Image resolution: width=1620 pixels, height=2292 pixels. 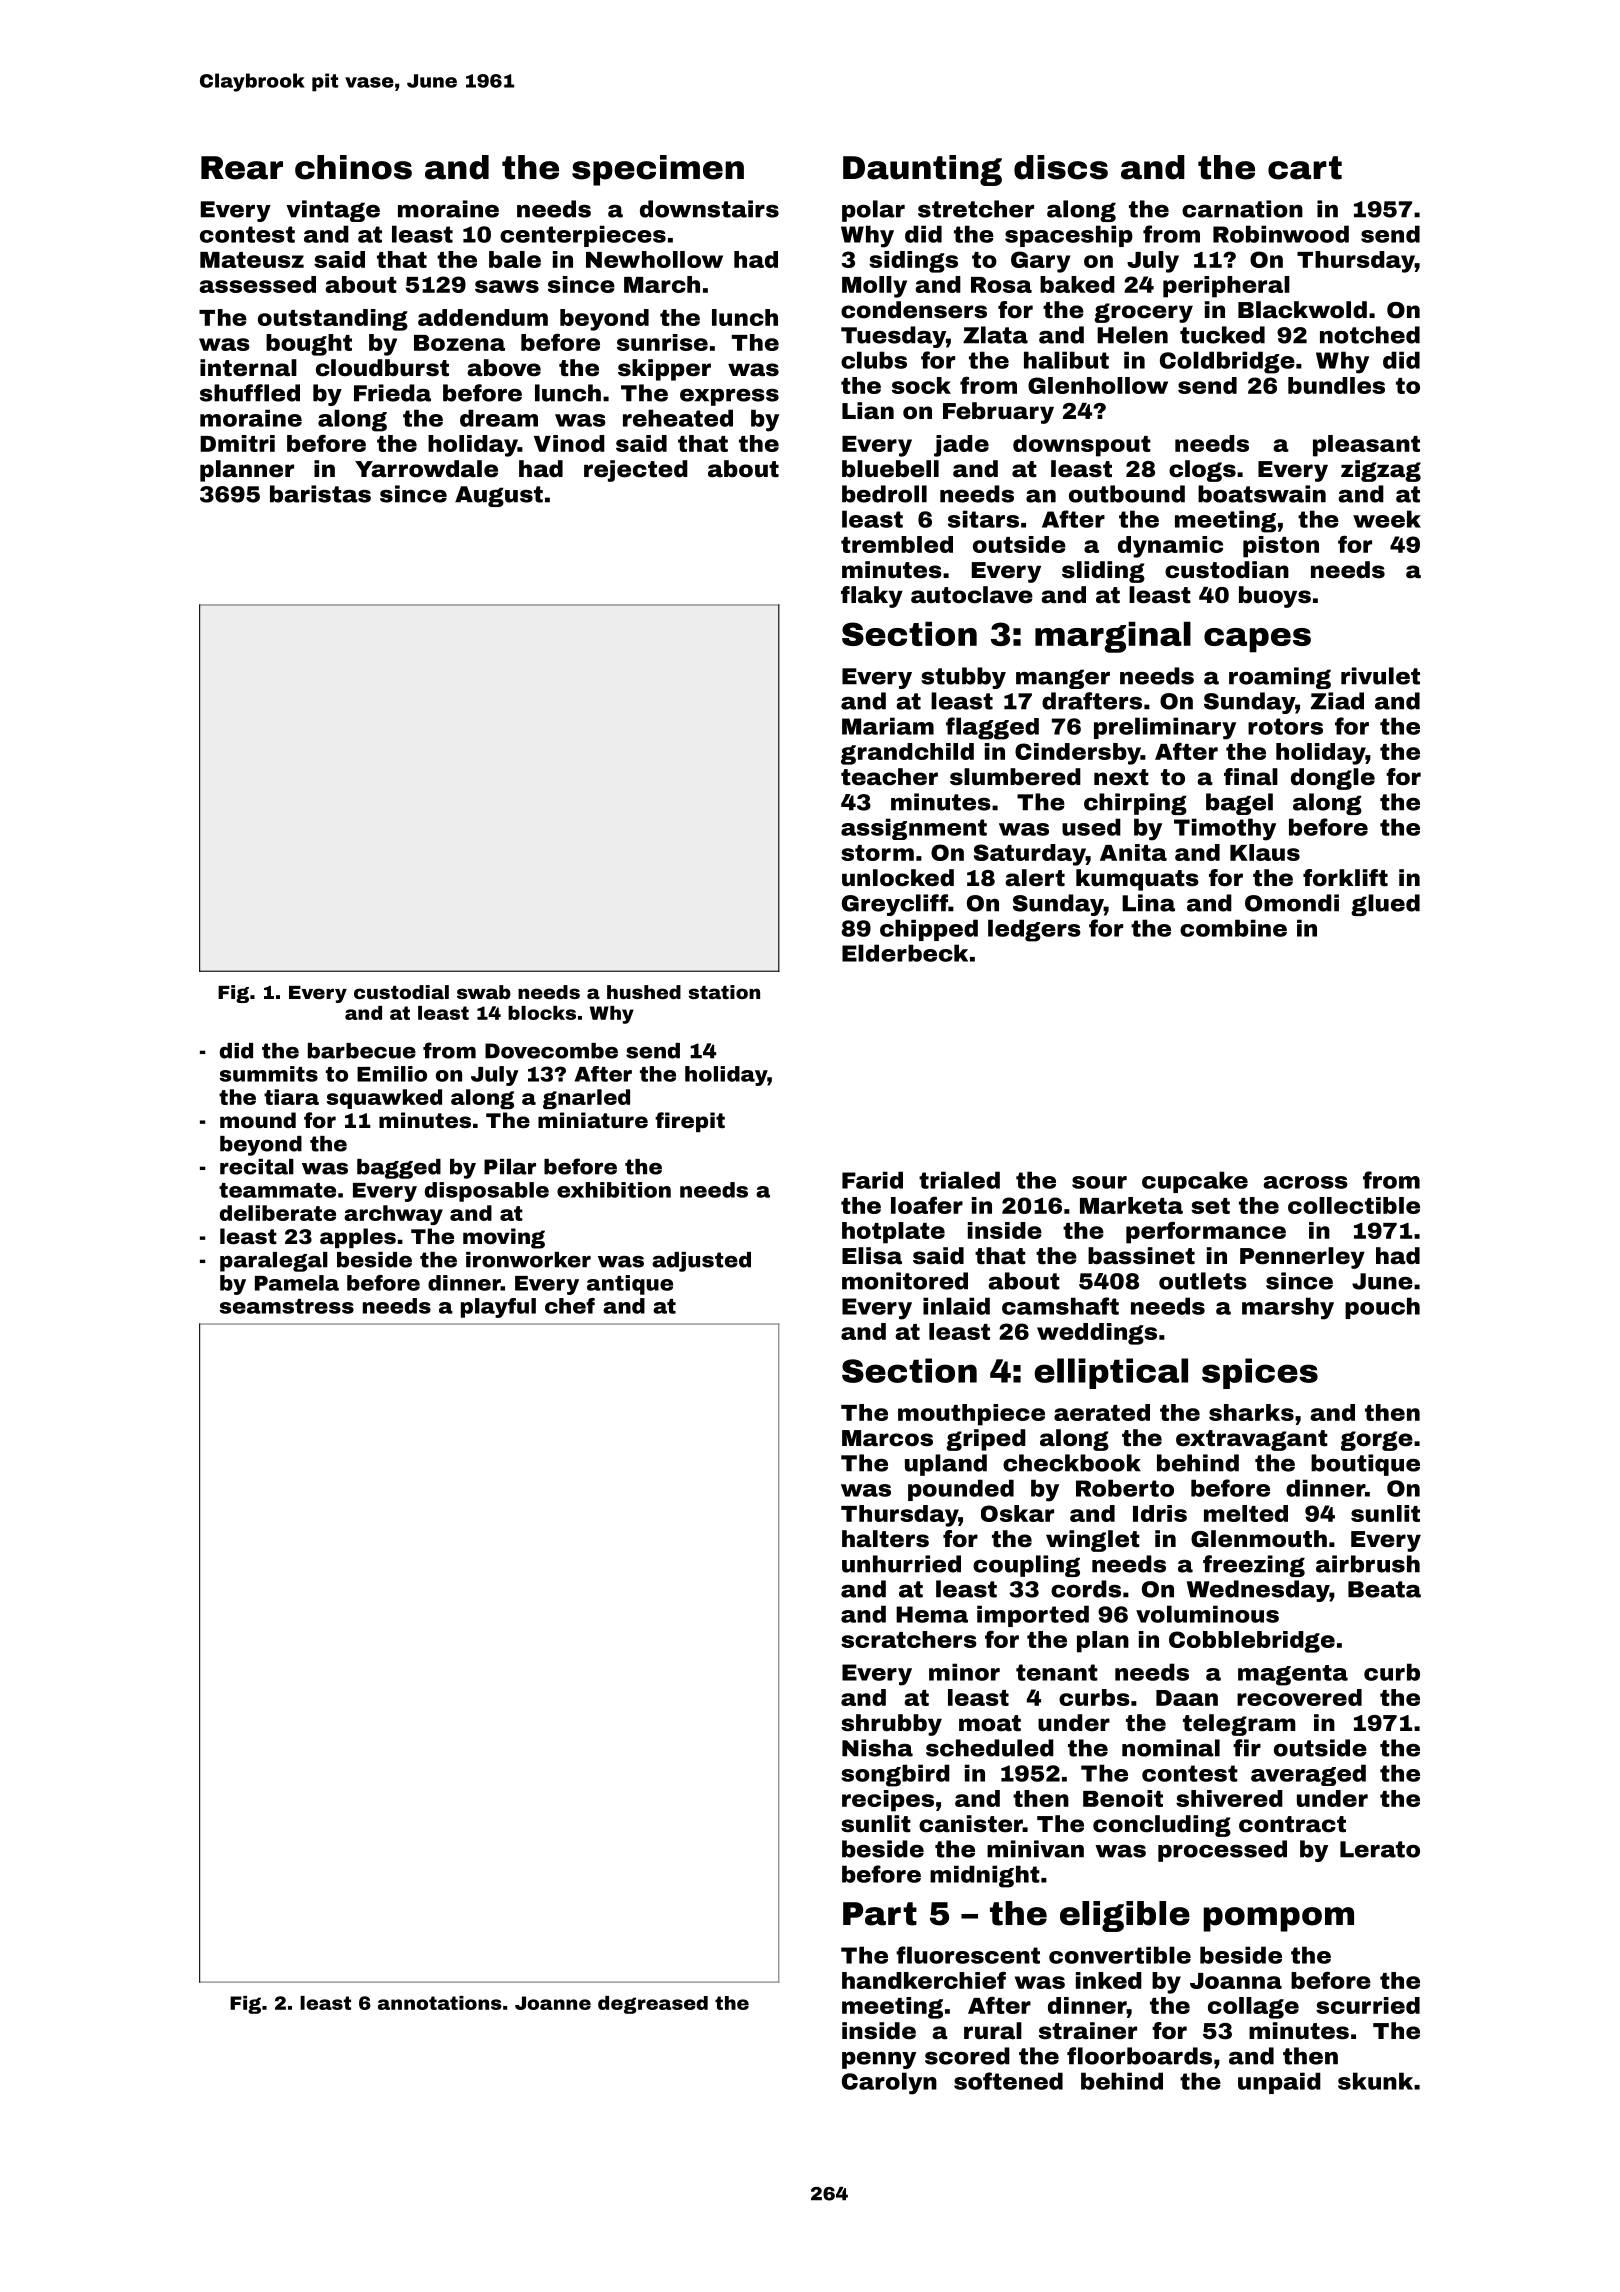 I want to click on specimen, so click(x=658, y=170).
